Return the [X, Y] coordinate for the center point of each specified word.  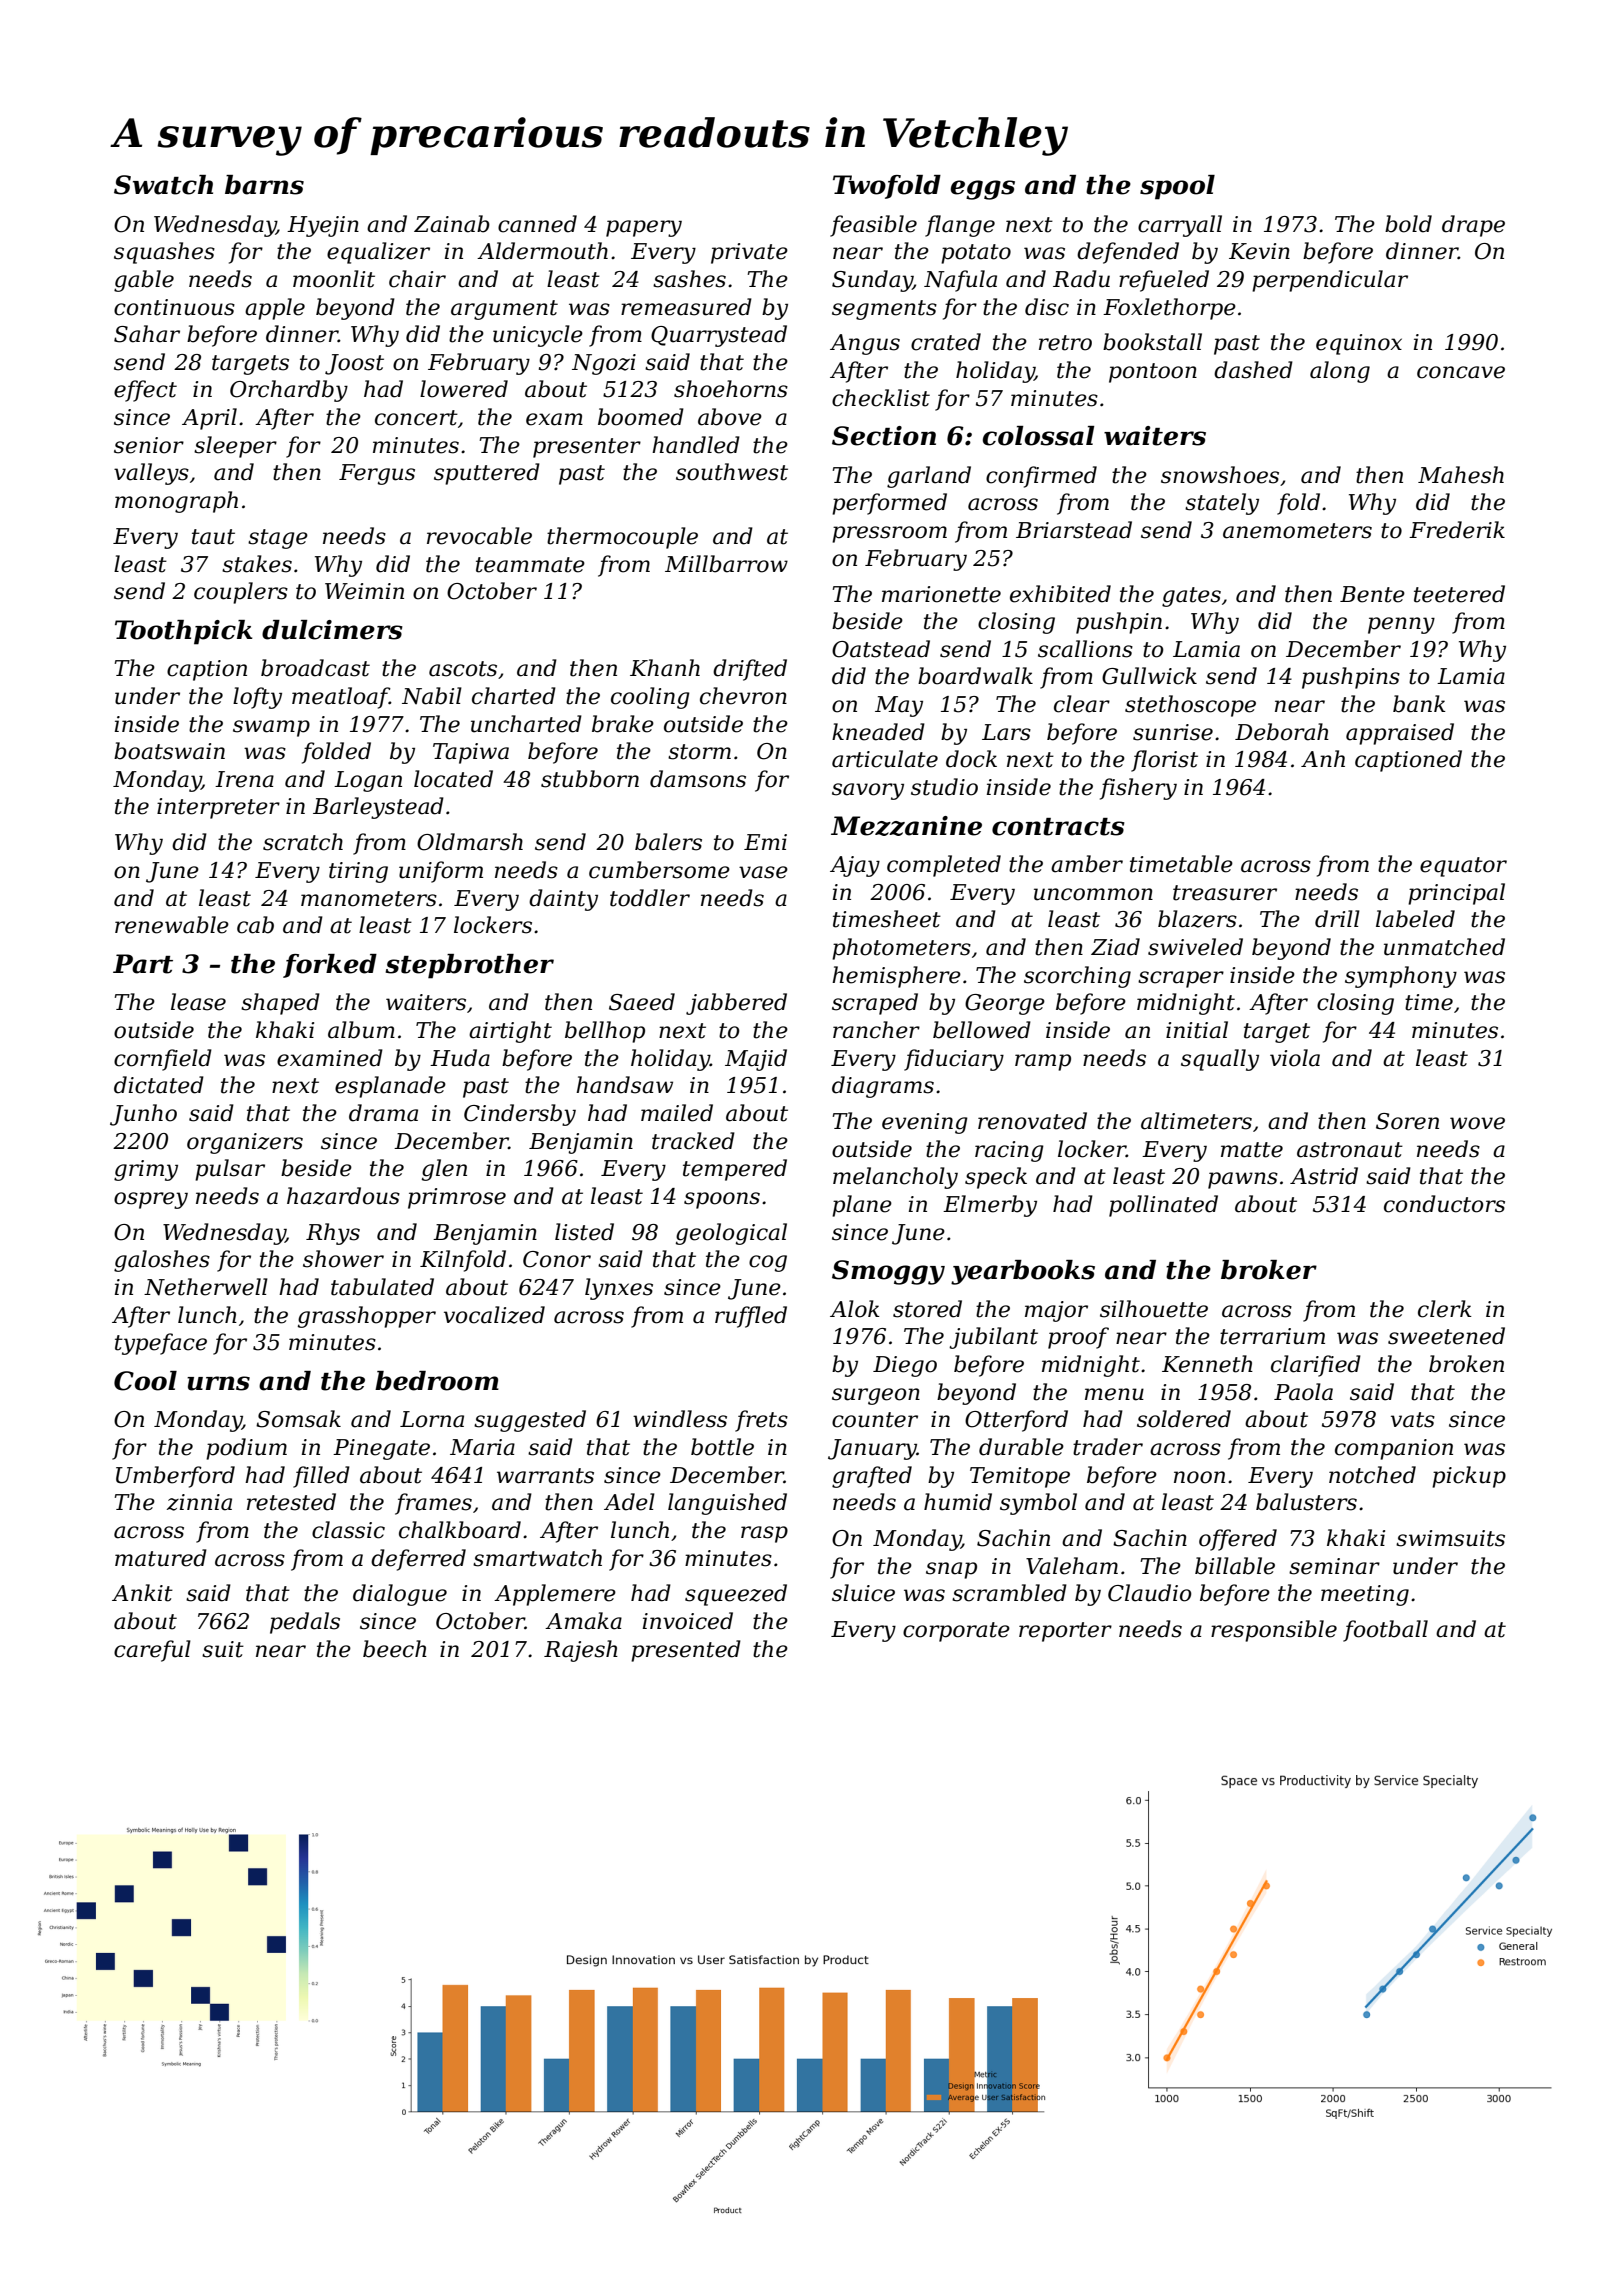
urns [218, 1383]
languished [727, 1504]
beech [395, 1649]
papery [644, 228]
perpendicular [1330, 281]
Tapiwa [471, 753]
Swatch [163, 185]
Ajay [855, 866]
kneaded [878, 732]
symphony [1401, 977]
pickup [1469, 1477]
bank [1419, 704]
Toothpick [184, 632]
